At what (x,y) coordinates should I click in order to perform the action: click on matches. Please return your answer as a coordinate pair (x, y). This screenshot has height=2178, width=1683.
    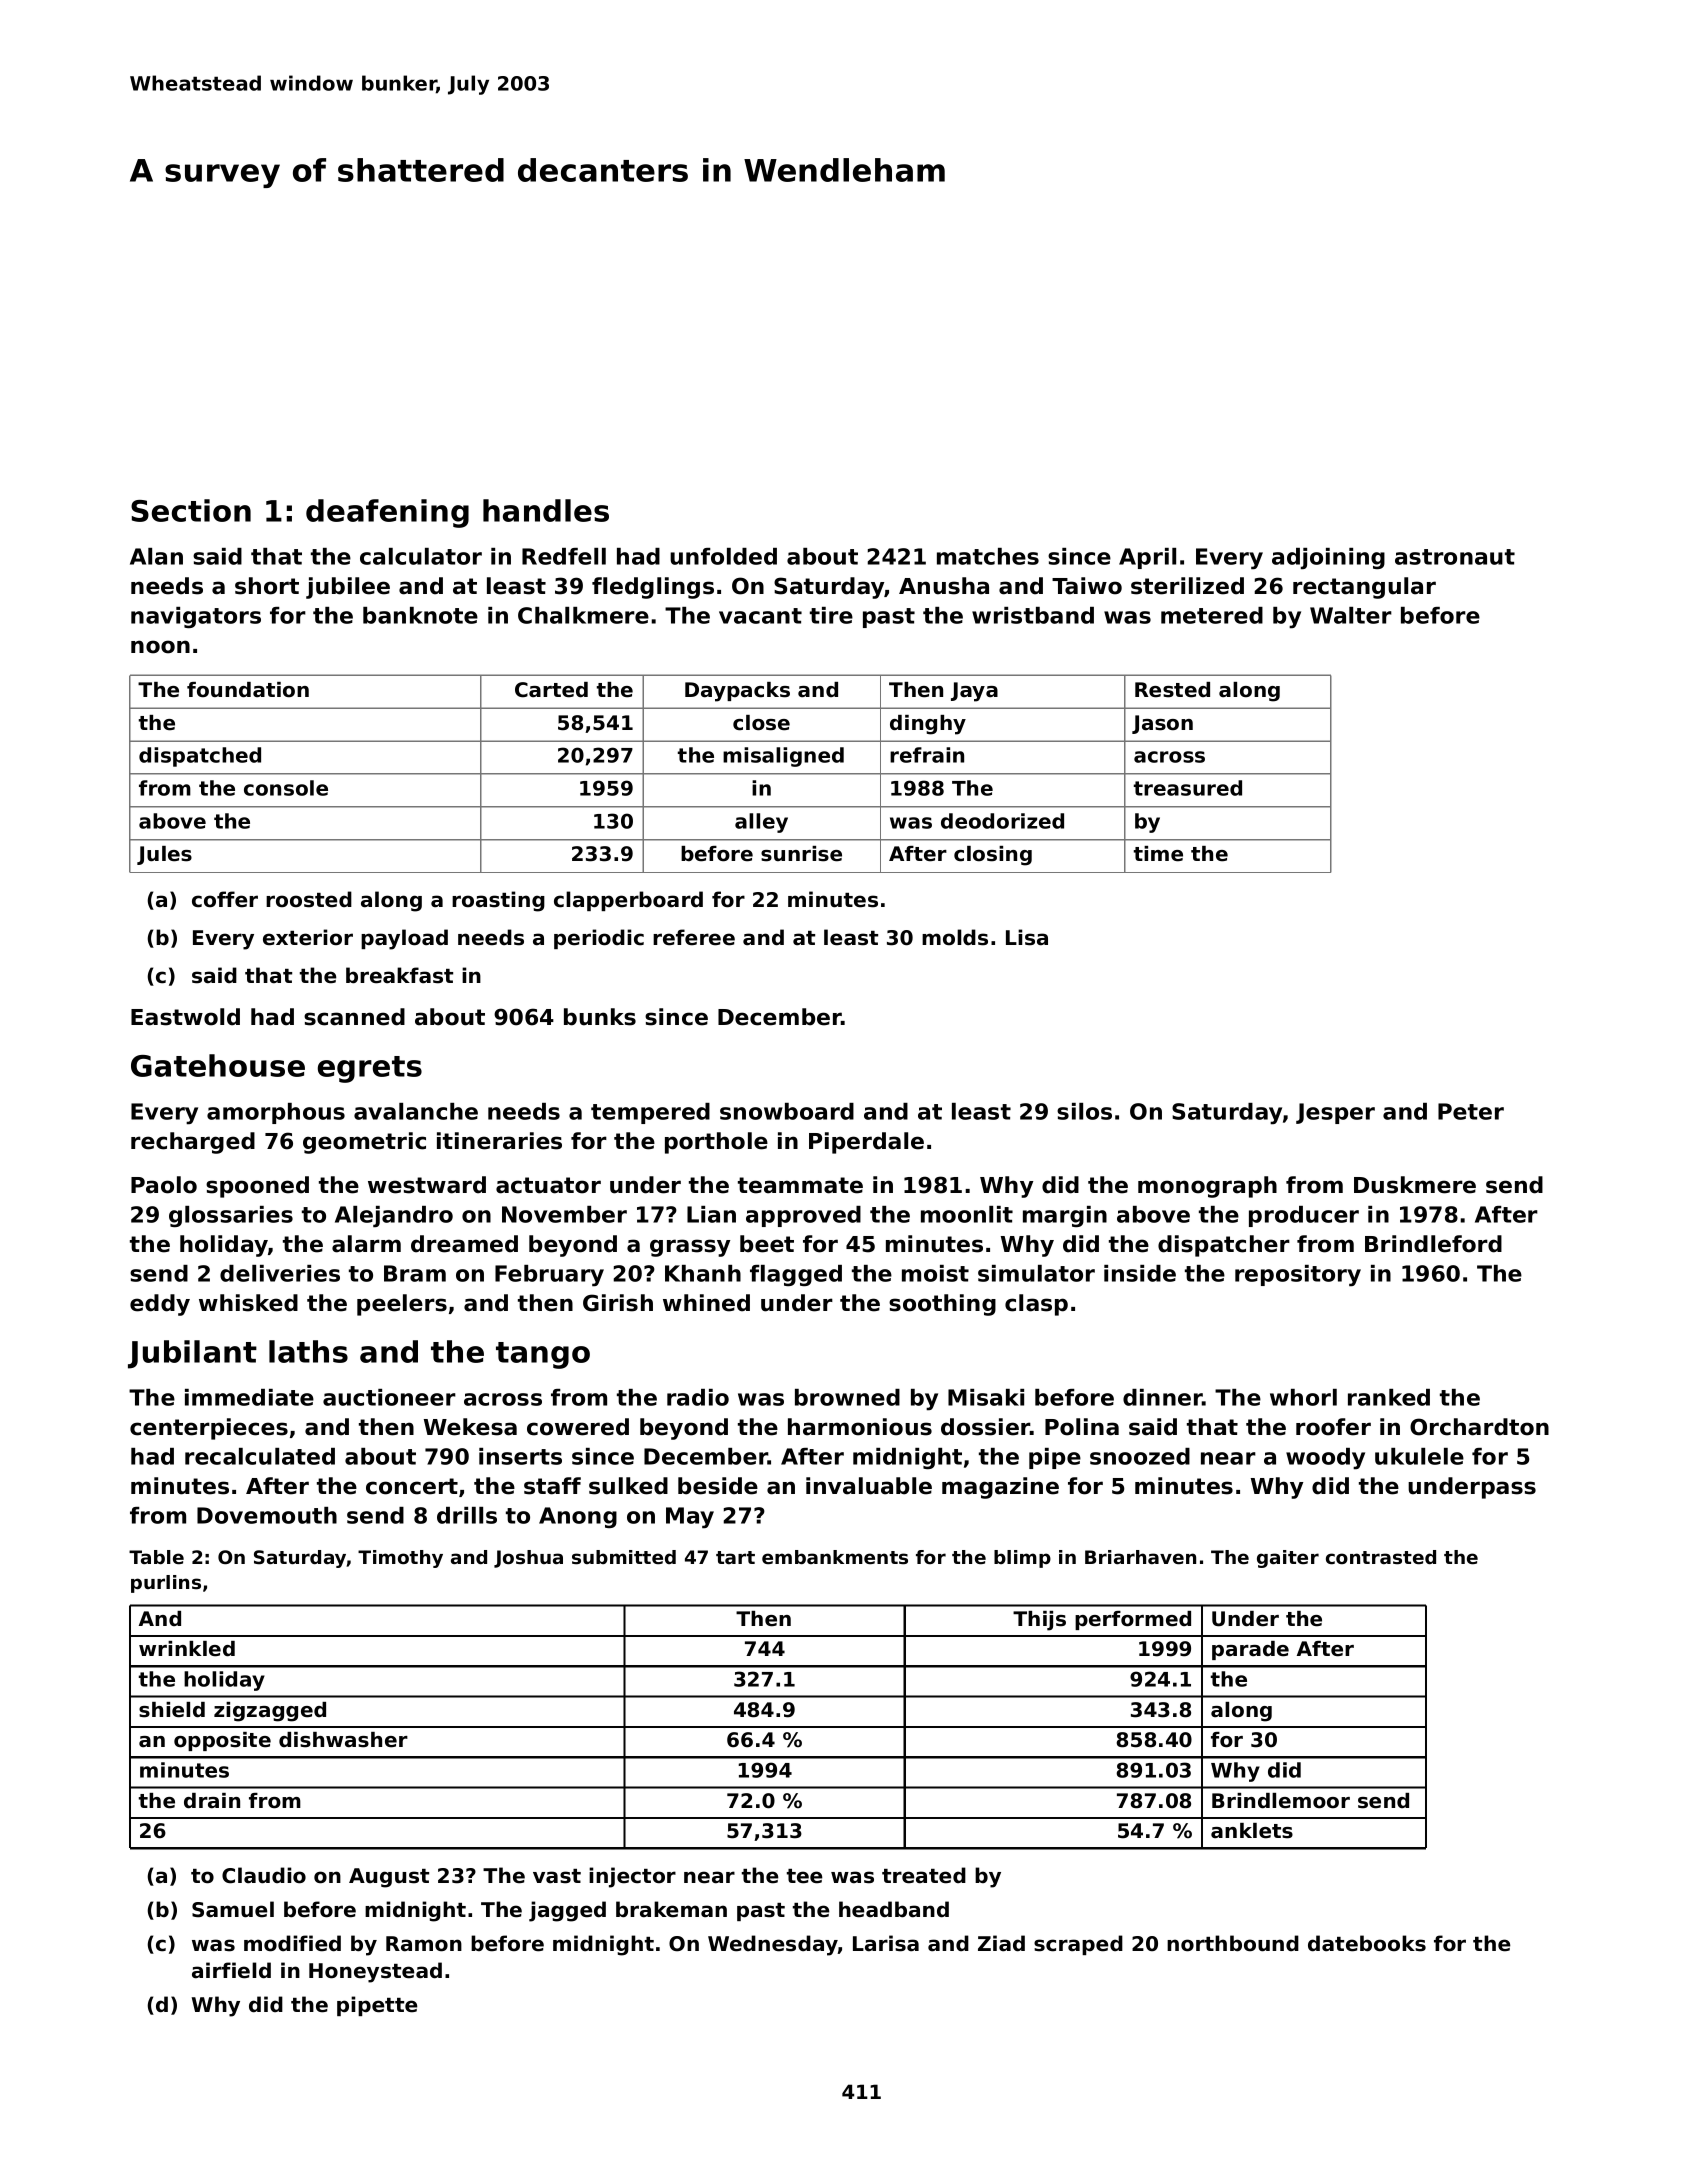
    Looking at the image, I should click on (988, 556).
